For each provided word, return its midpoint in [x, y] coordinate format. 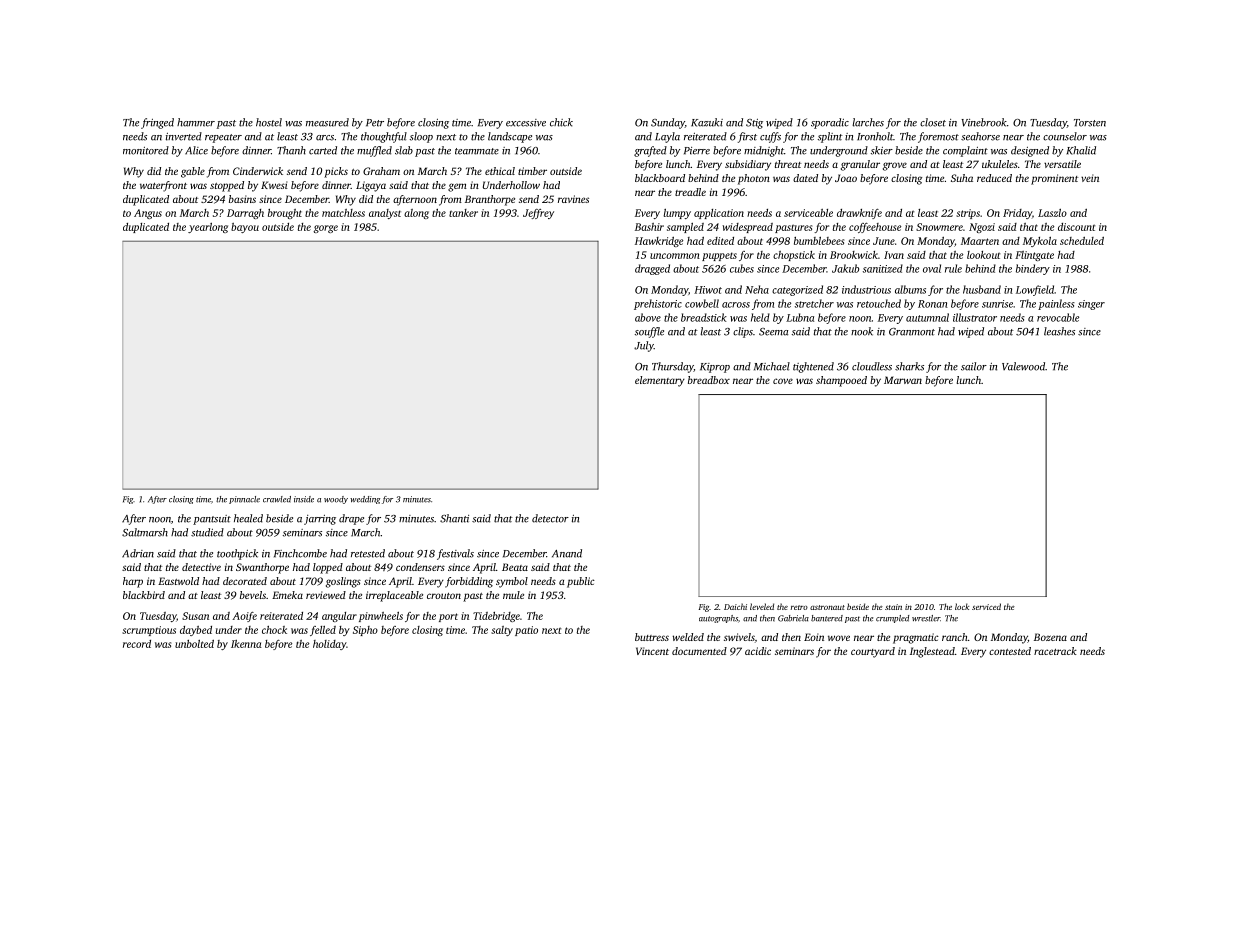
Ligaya [371, 186]
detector [550, 518]
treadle [690, 192]
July [644, 346]
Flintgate [1034, 256]
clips [743, 332]
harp [133, 582]
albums [910, 289]
